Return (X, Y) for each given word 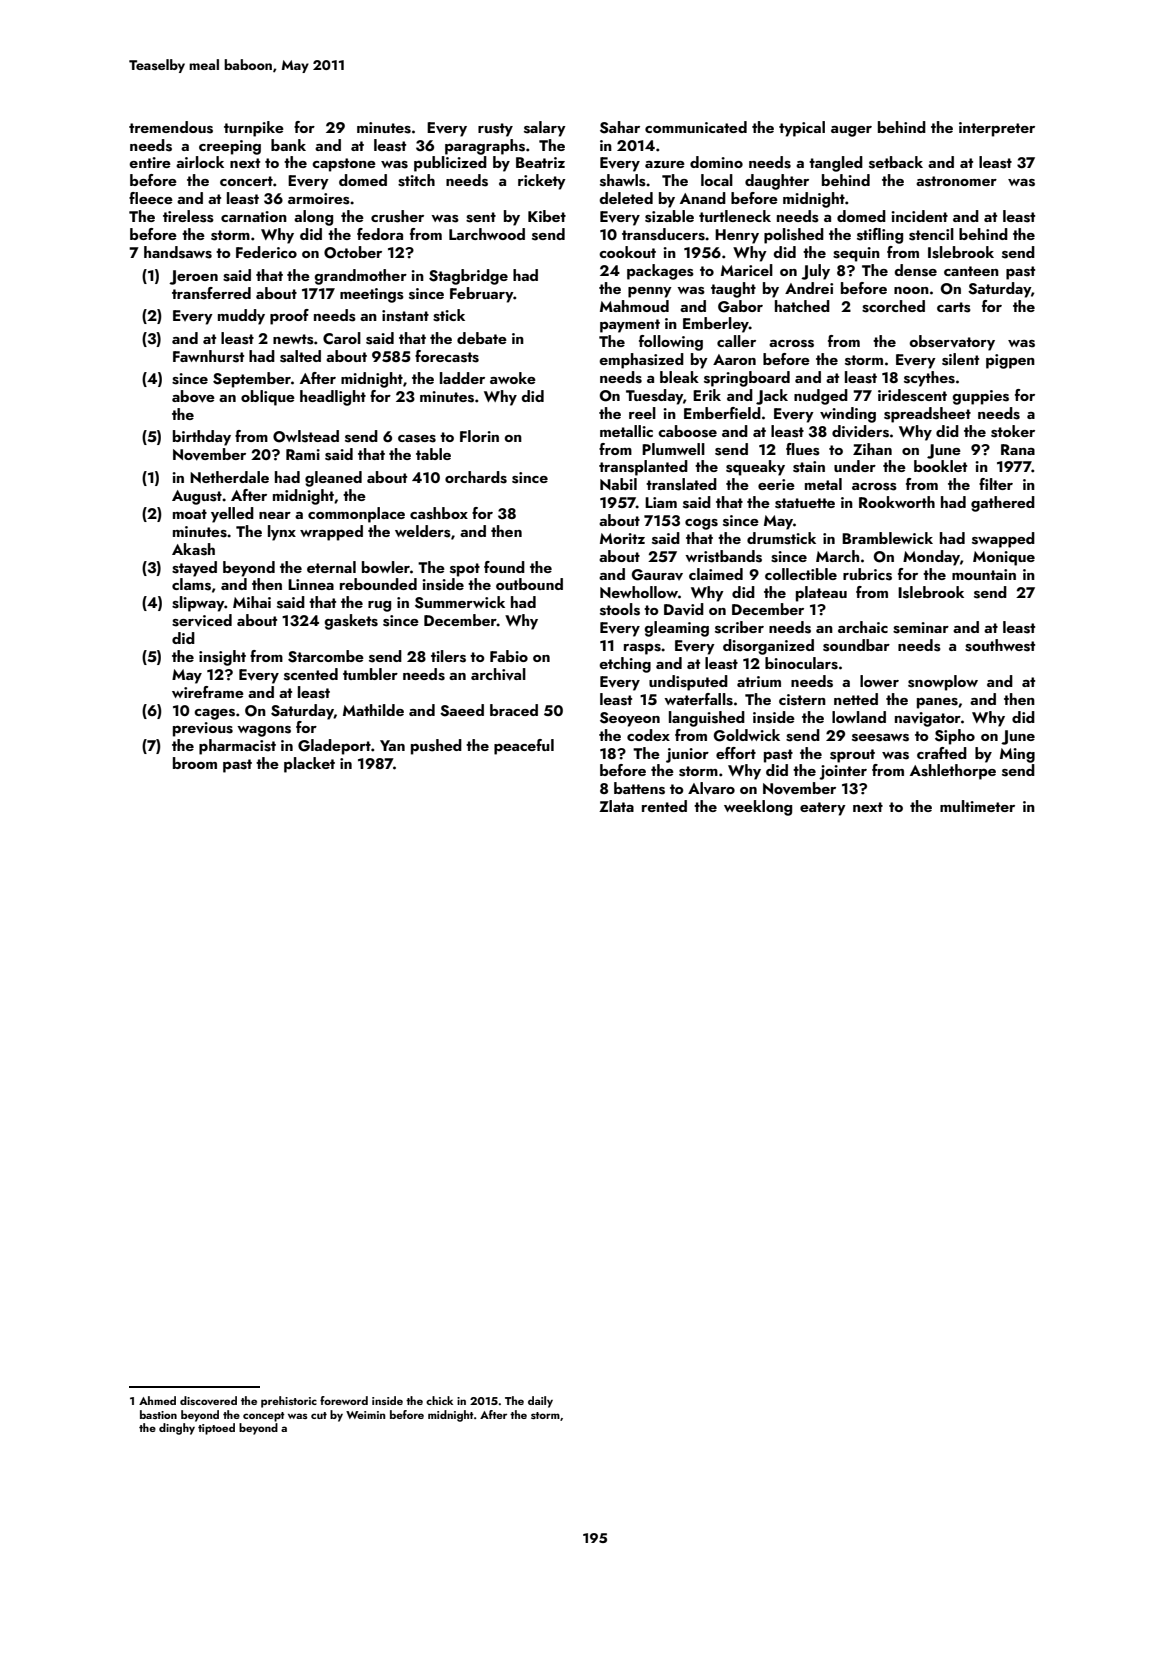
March (837, 556)
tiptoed (216, 1429)
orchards (476, 477)
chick (439, 1400)
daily (540, 1402)
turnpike (254, 129)
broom (195, 763)
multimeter (977, 806)
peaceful (524, 747)
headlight (333, 398)
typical (802, 129)
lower (879, 681)
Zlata (616, 806)
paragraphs (485, 147)
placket (309, 765)
